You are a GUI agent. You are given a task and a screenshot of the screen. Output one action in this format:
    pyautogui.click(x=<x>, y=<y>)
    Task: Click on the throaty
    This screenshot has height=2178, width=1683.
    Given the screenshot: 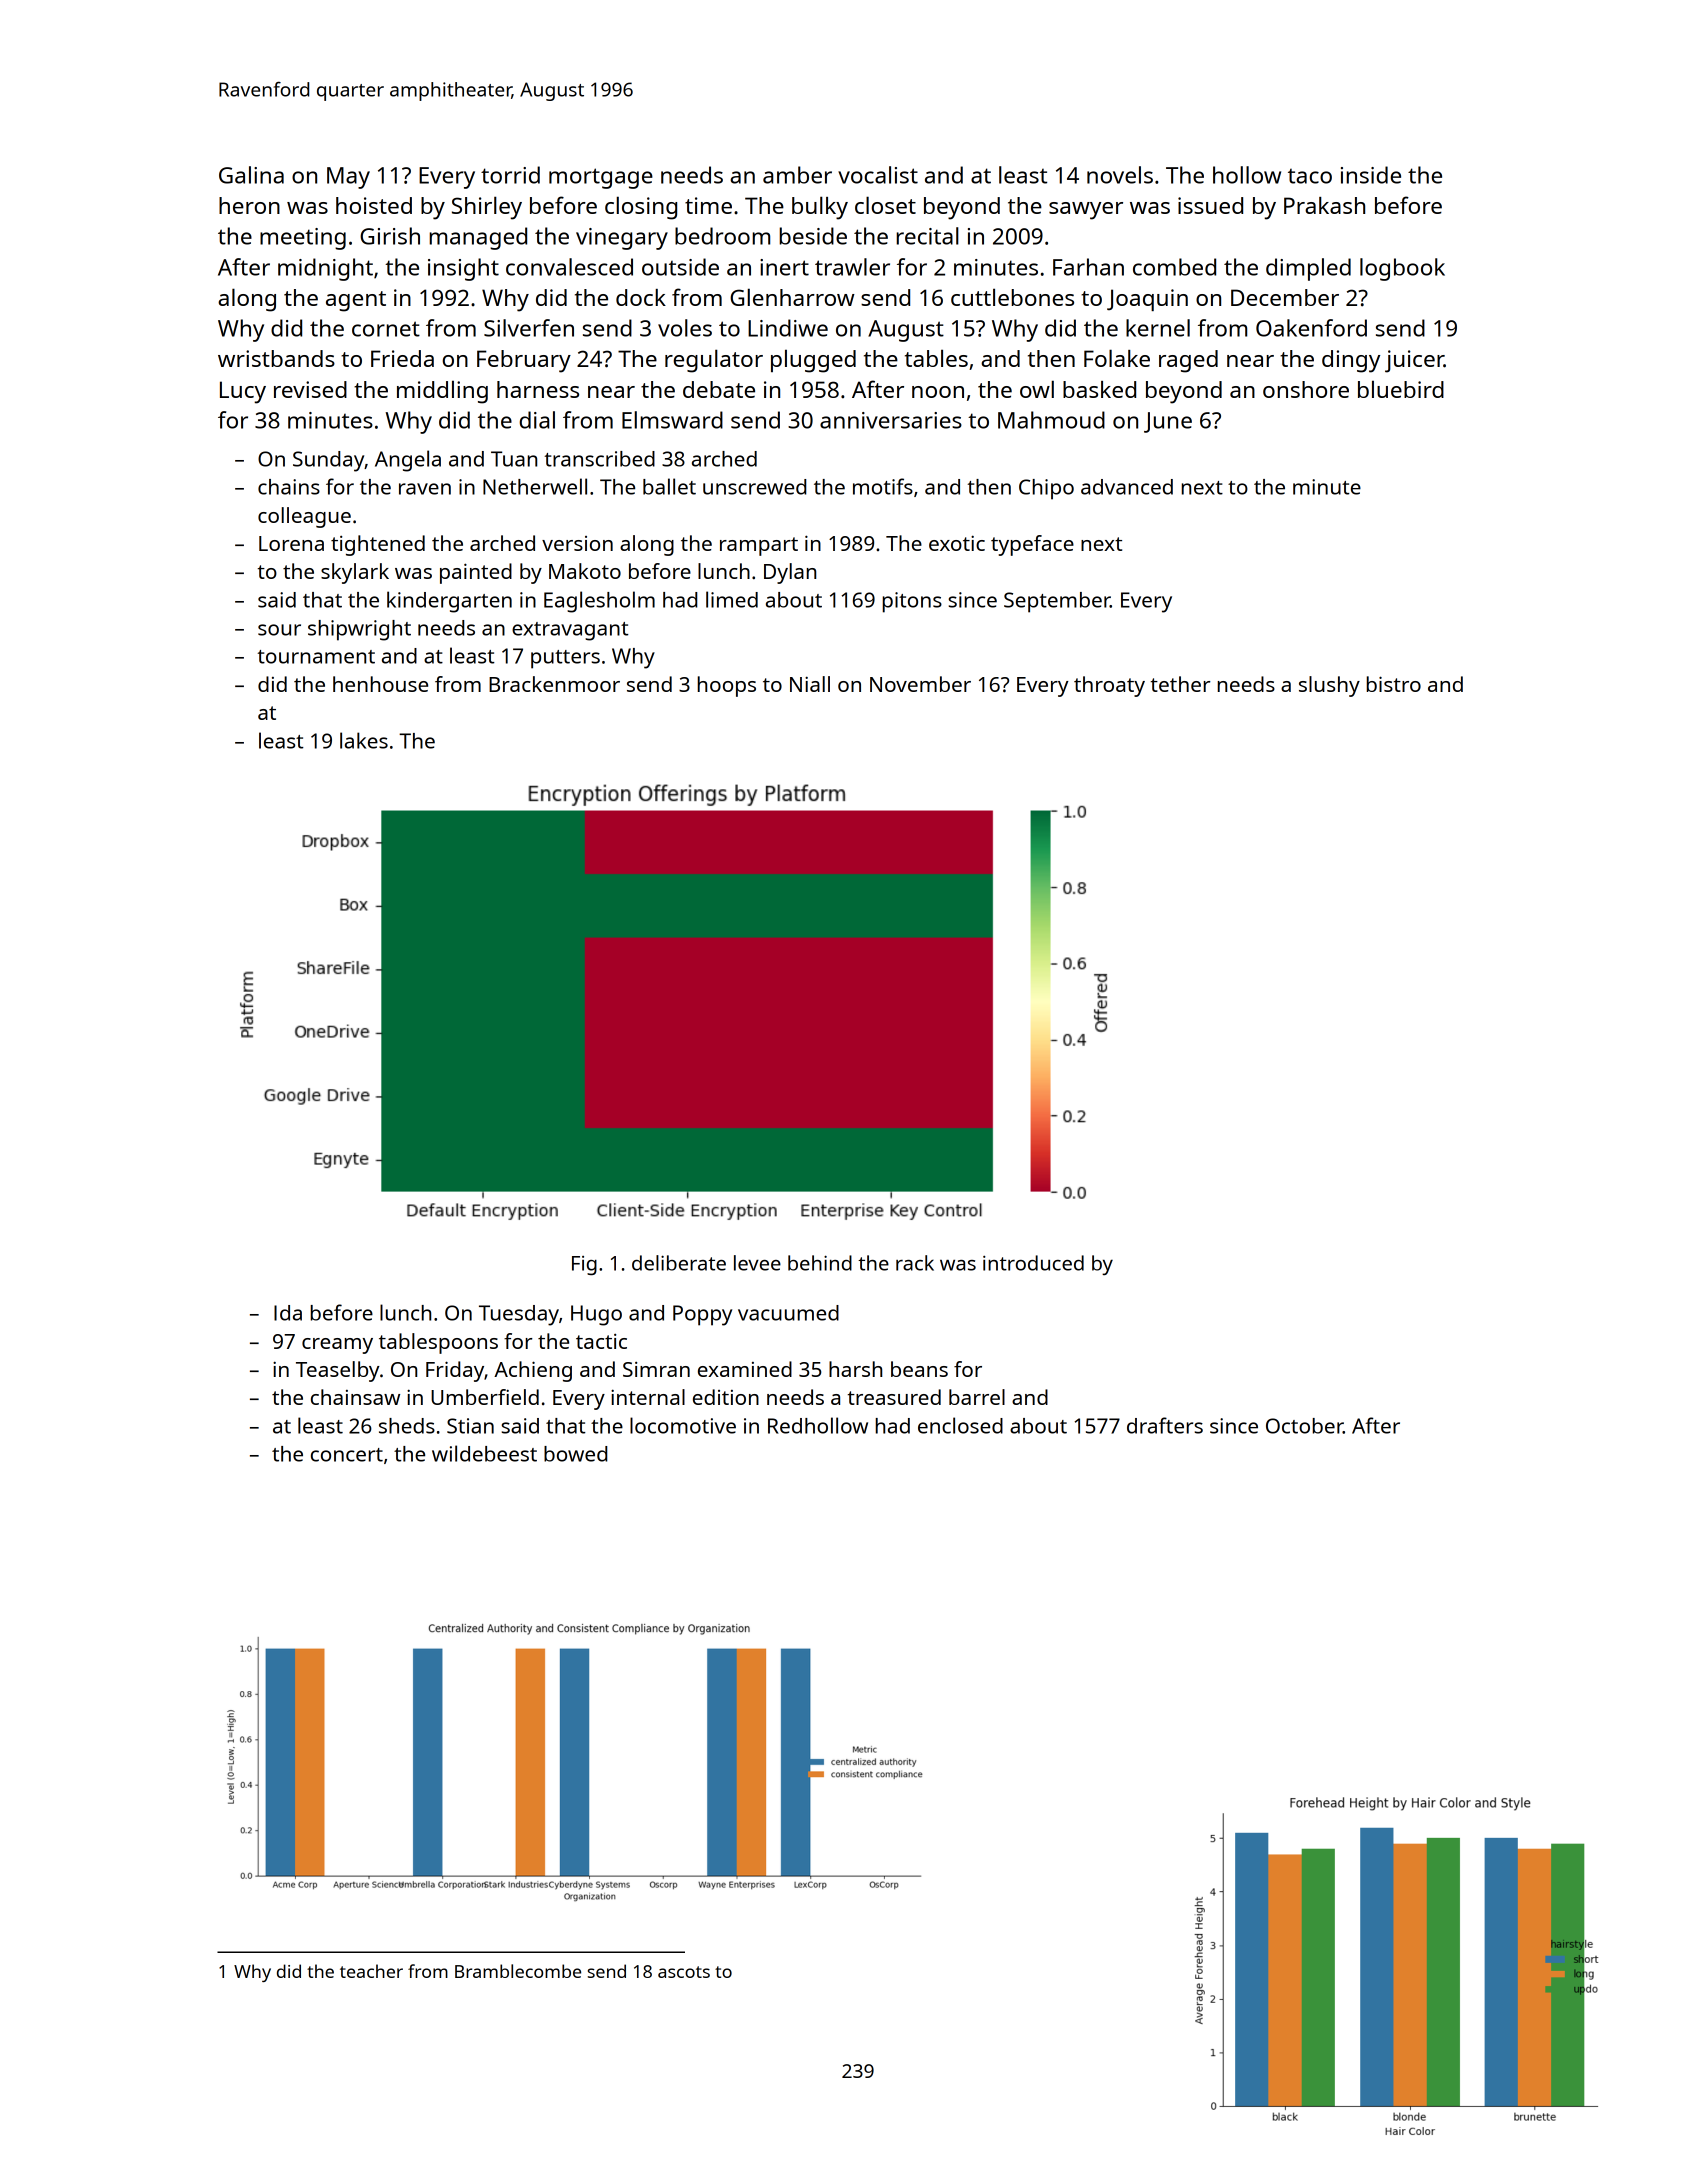 What is the action you would take?
    pyautogui.click(x=1109, y=686)
